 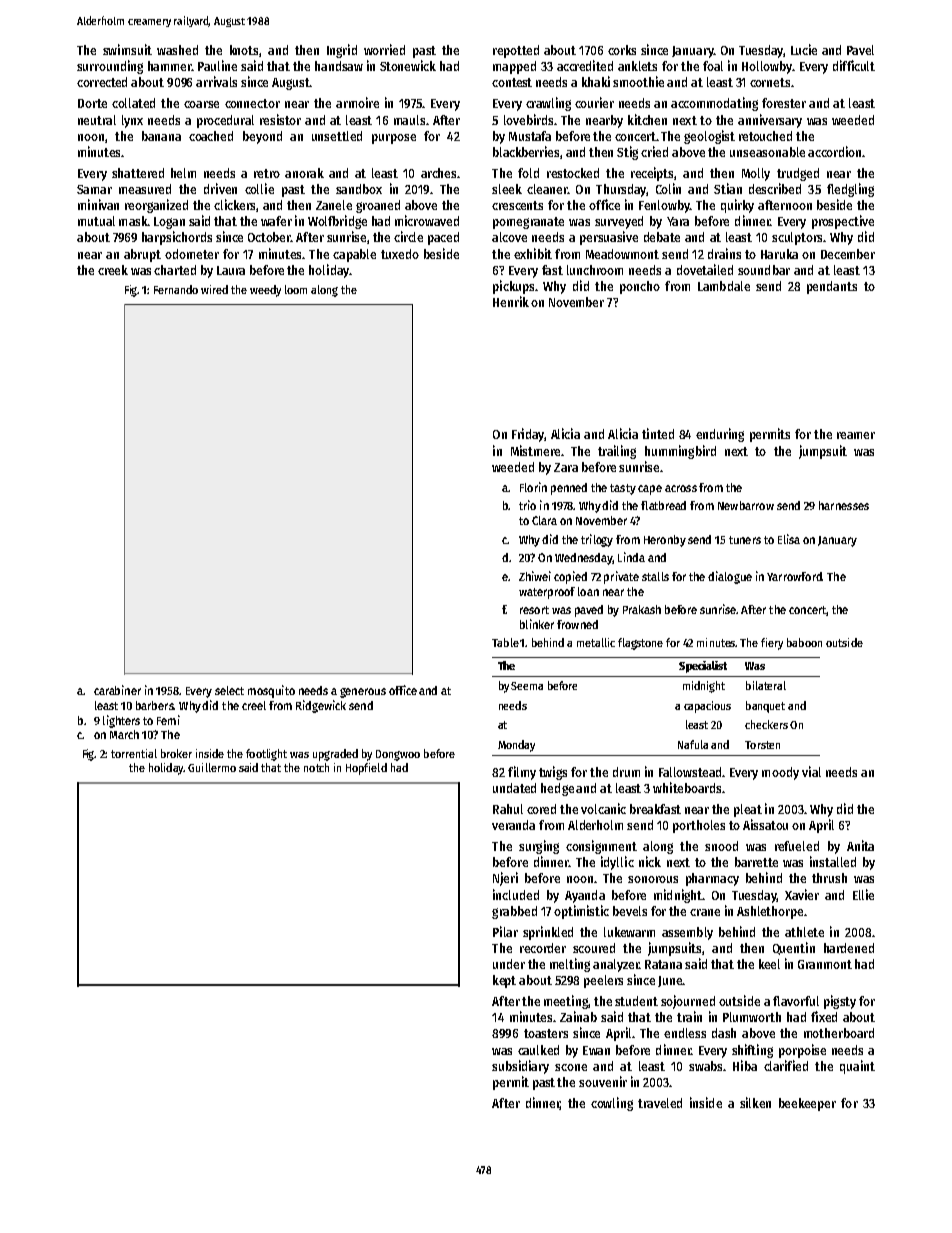 What do you see at coordinates (244, 50) in the screenshot?
I see `knots` at bounding box center [244, 50].
